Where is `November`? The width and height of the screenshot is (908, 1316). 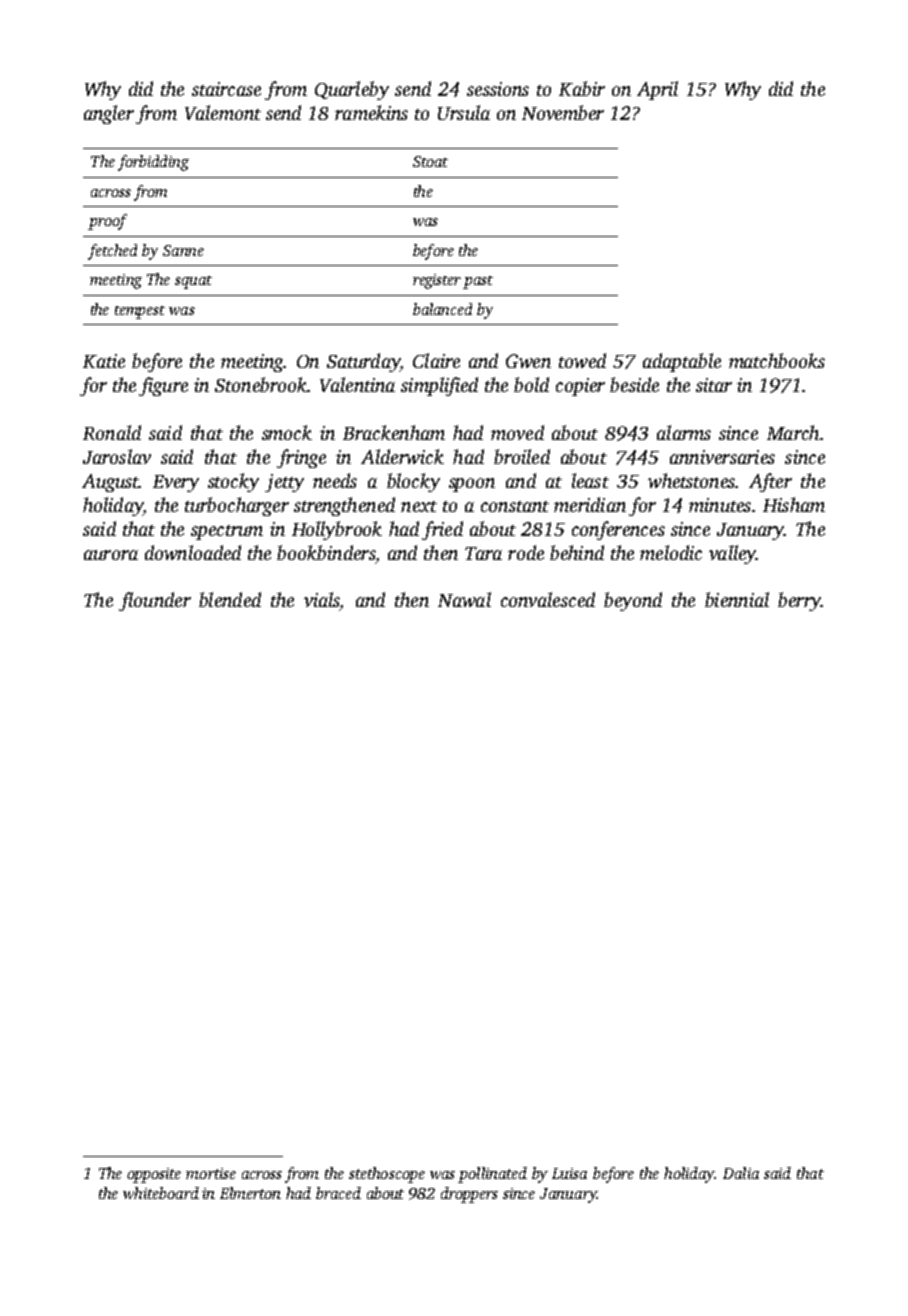 November is located at coordinates (563, 112).
